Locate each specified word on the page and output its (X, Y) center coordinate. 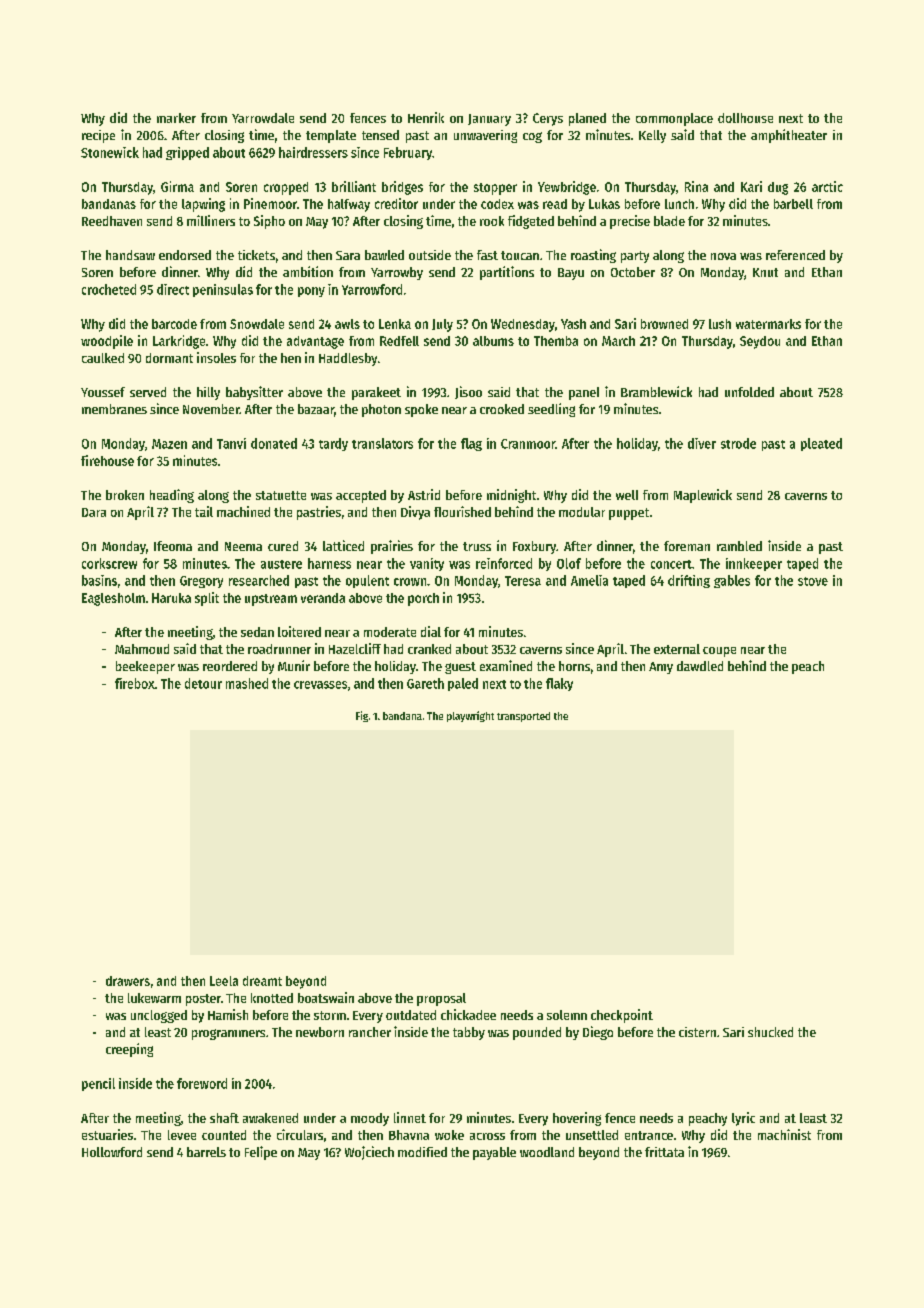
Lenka (395, 324)
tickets (256, 255)
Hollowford (112, 1152)
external (677, 649)
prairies (392, 547)
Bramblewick (656, 391)
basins (99, 580)
